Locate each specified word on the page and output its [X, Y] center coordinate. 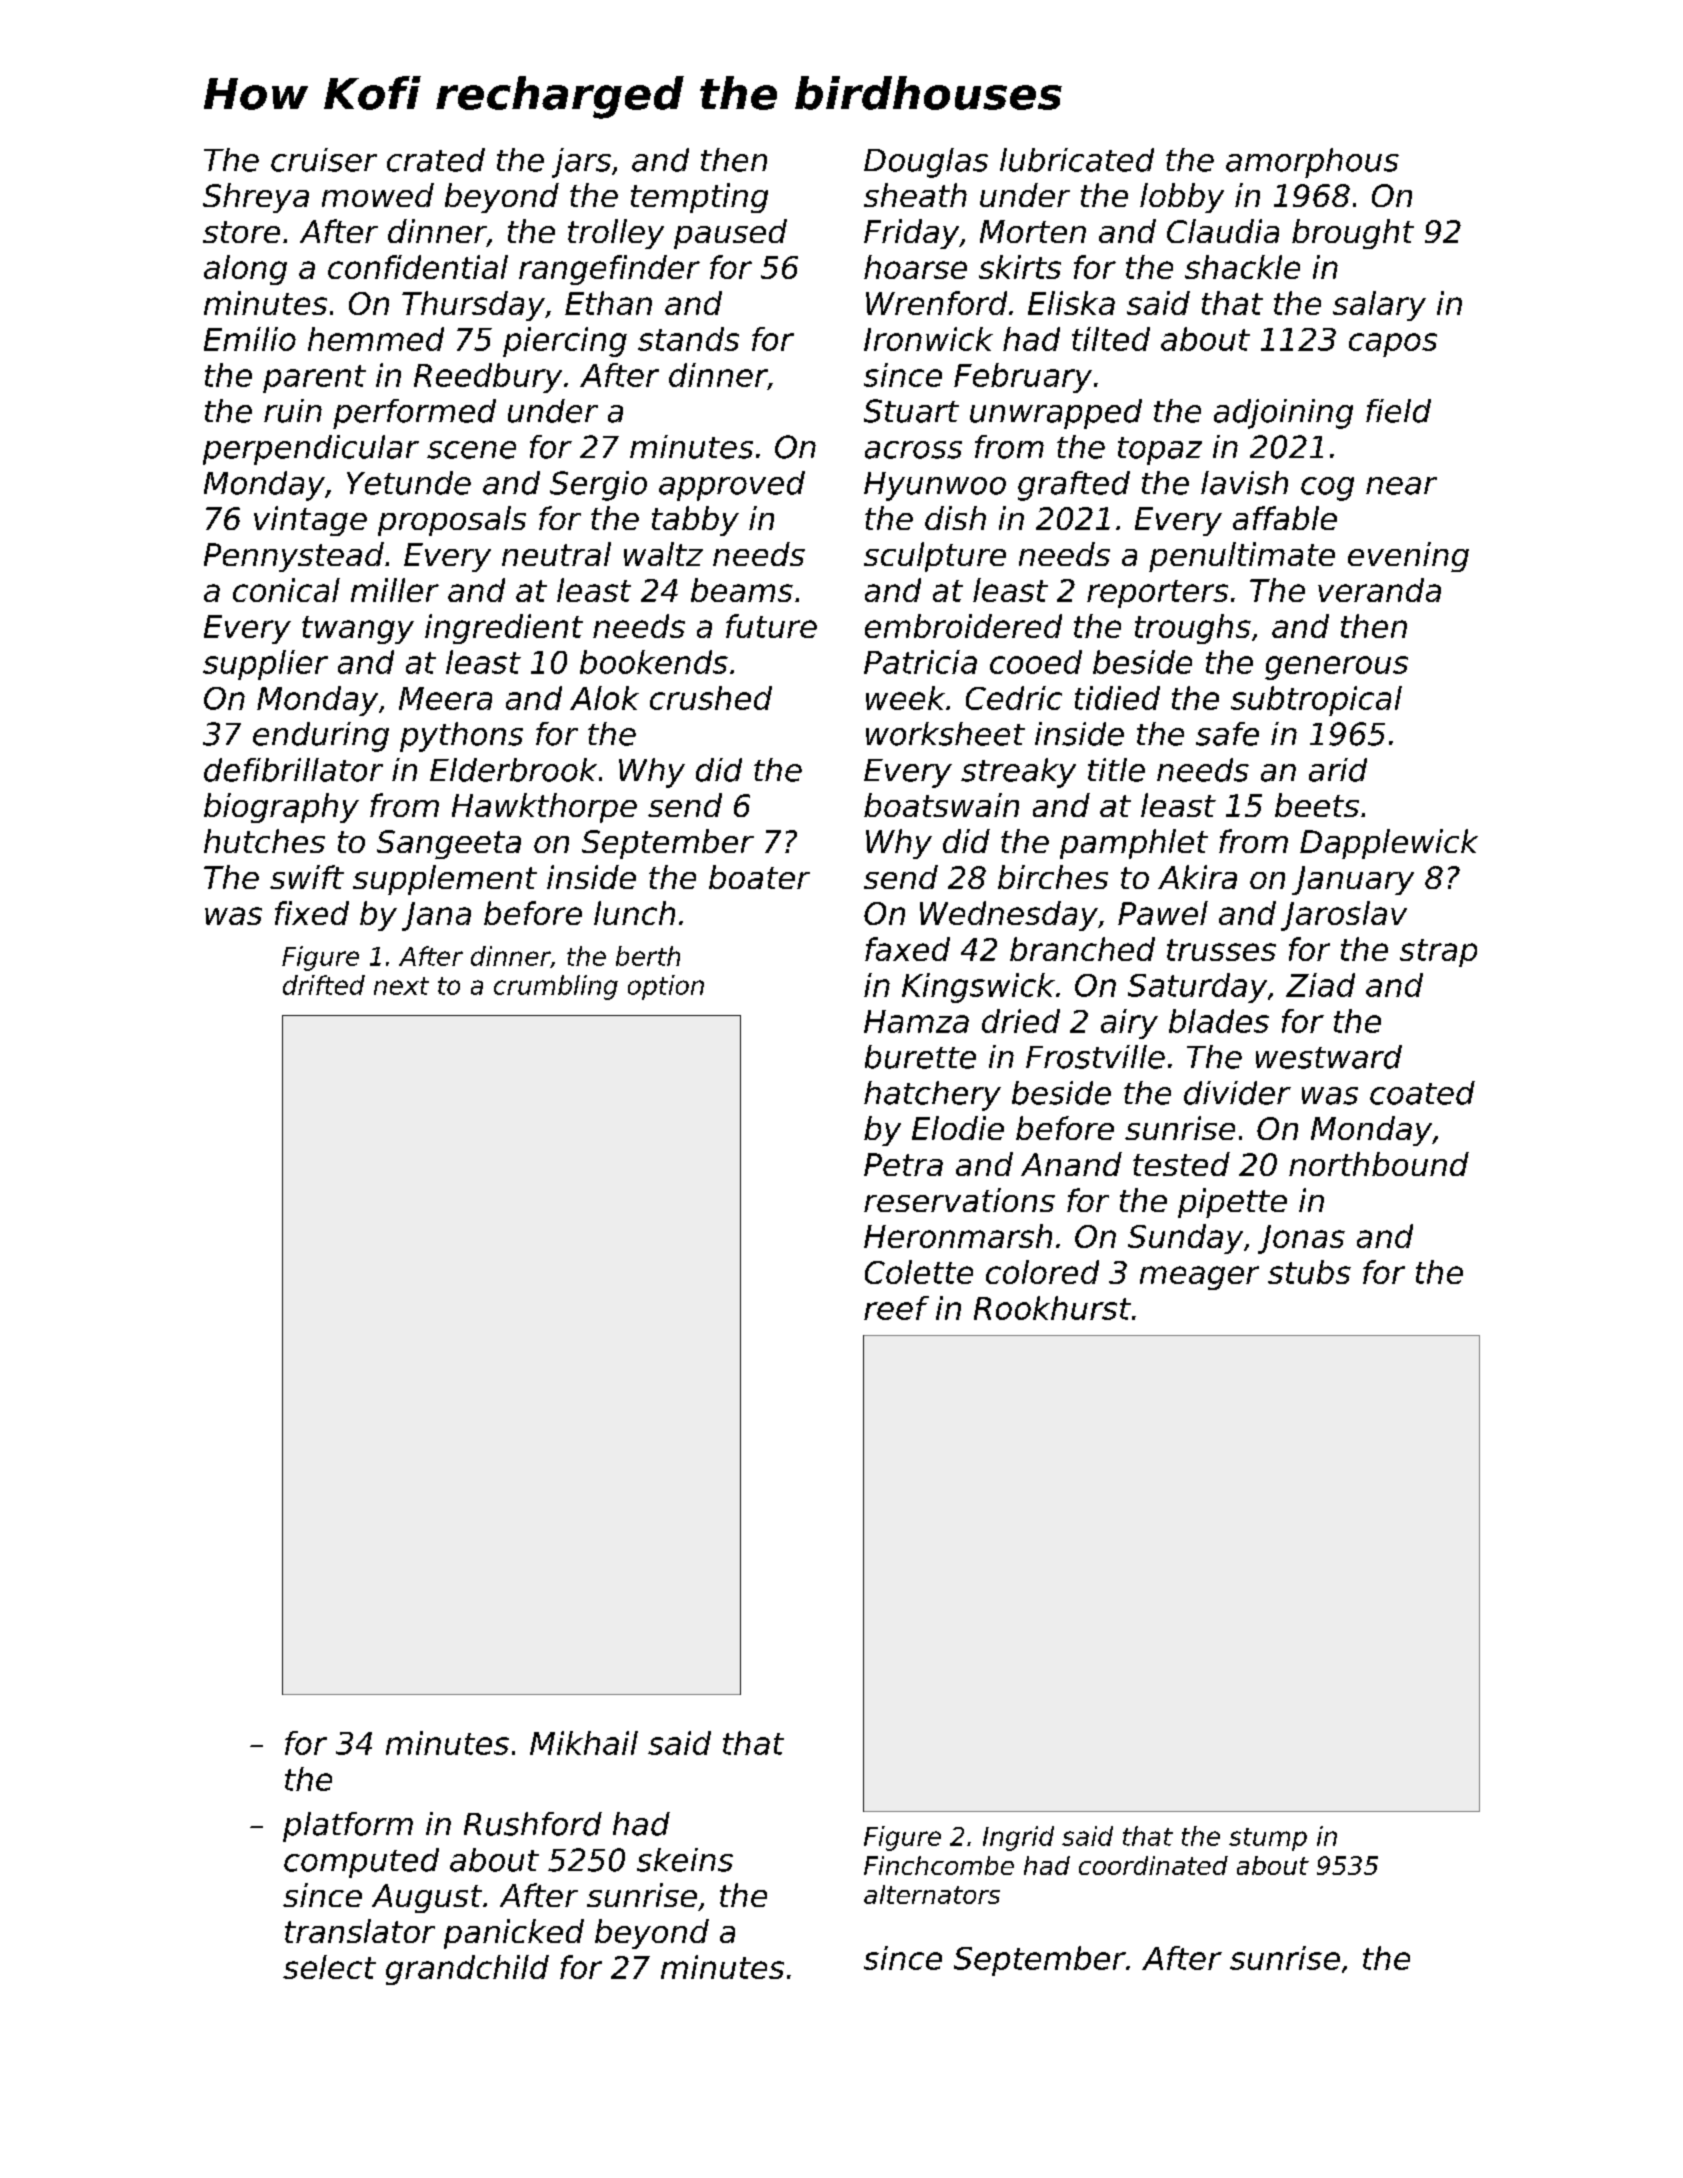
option [666, 987]
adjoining [1283, 414]
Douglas [926, 163]
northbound [1379, 1164]
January [1353, 880]
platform [348, 1827]
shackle [1242, 267]
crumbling [556, 987]
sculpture [935, 557]
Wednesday [1009, 916]
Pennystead [294, 557]
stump [1268, 1839]
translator [360, 1931]
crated [436, 160]
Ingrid [1018, 1838]
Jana [436, 916]
